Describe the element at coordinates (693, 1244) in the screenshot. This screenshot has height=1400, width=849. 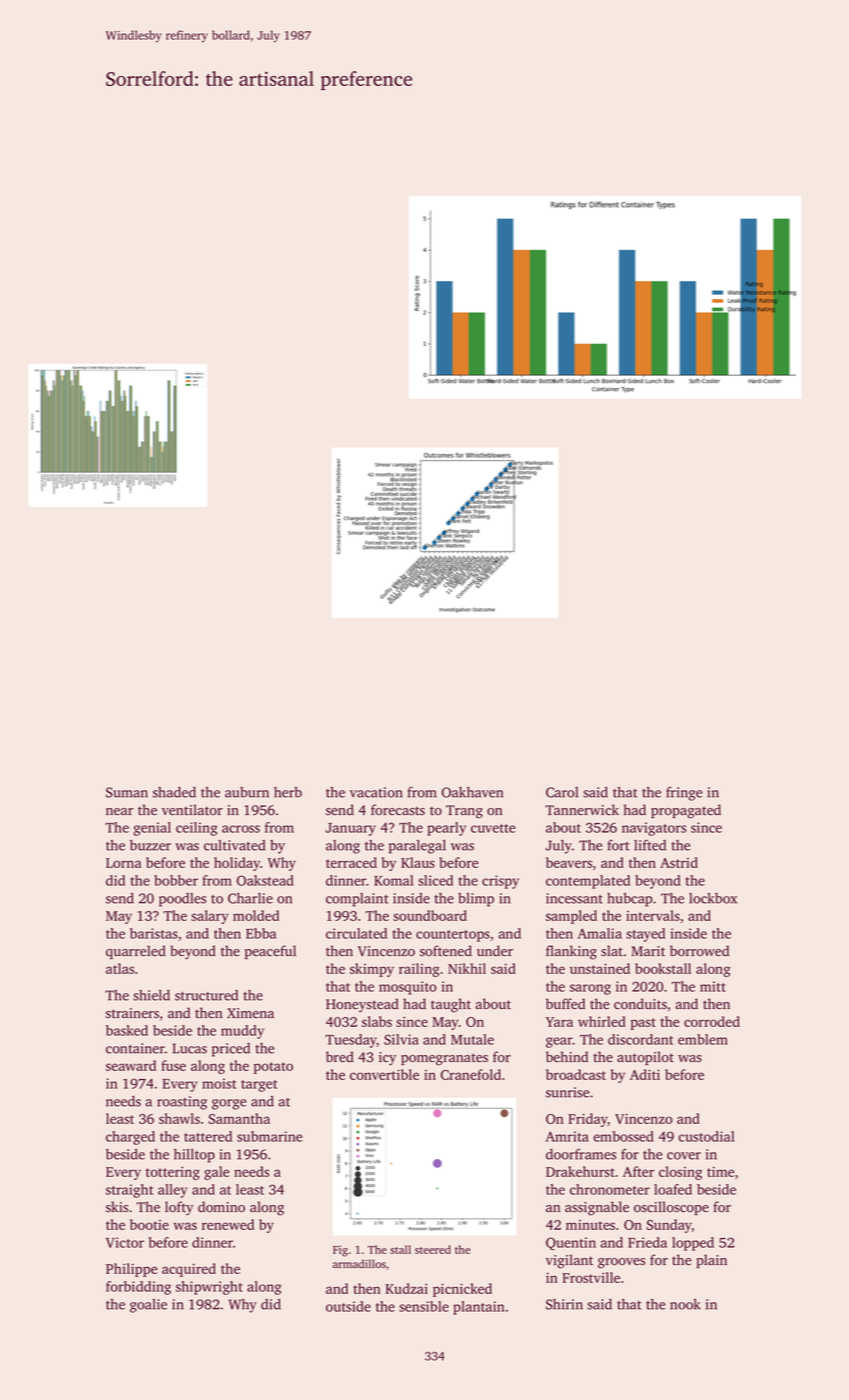
I see `lopped` at that location.
